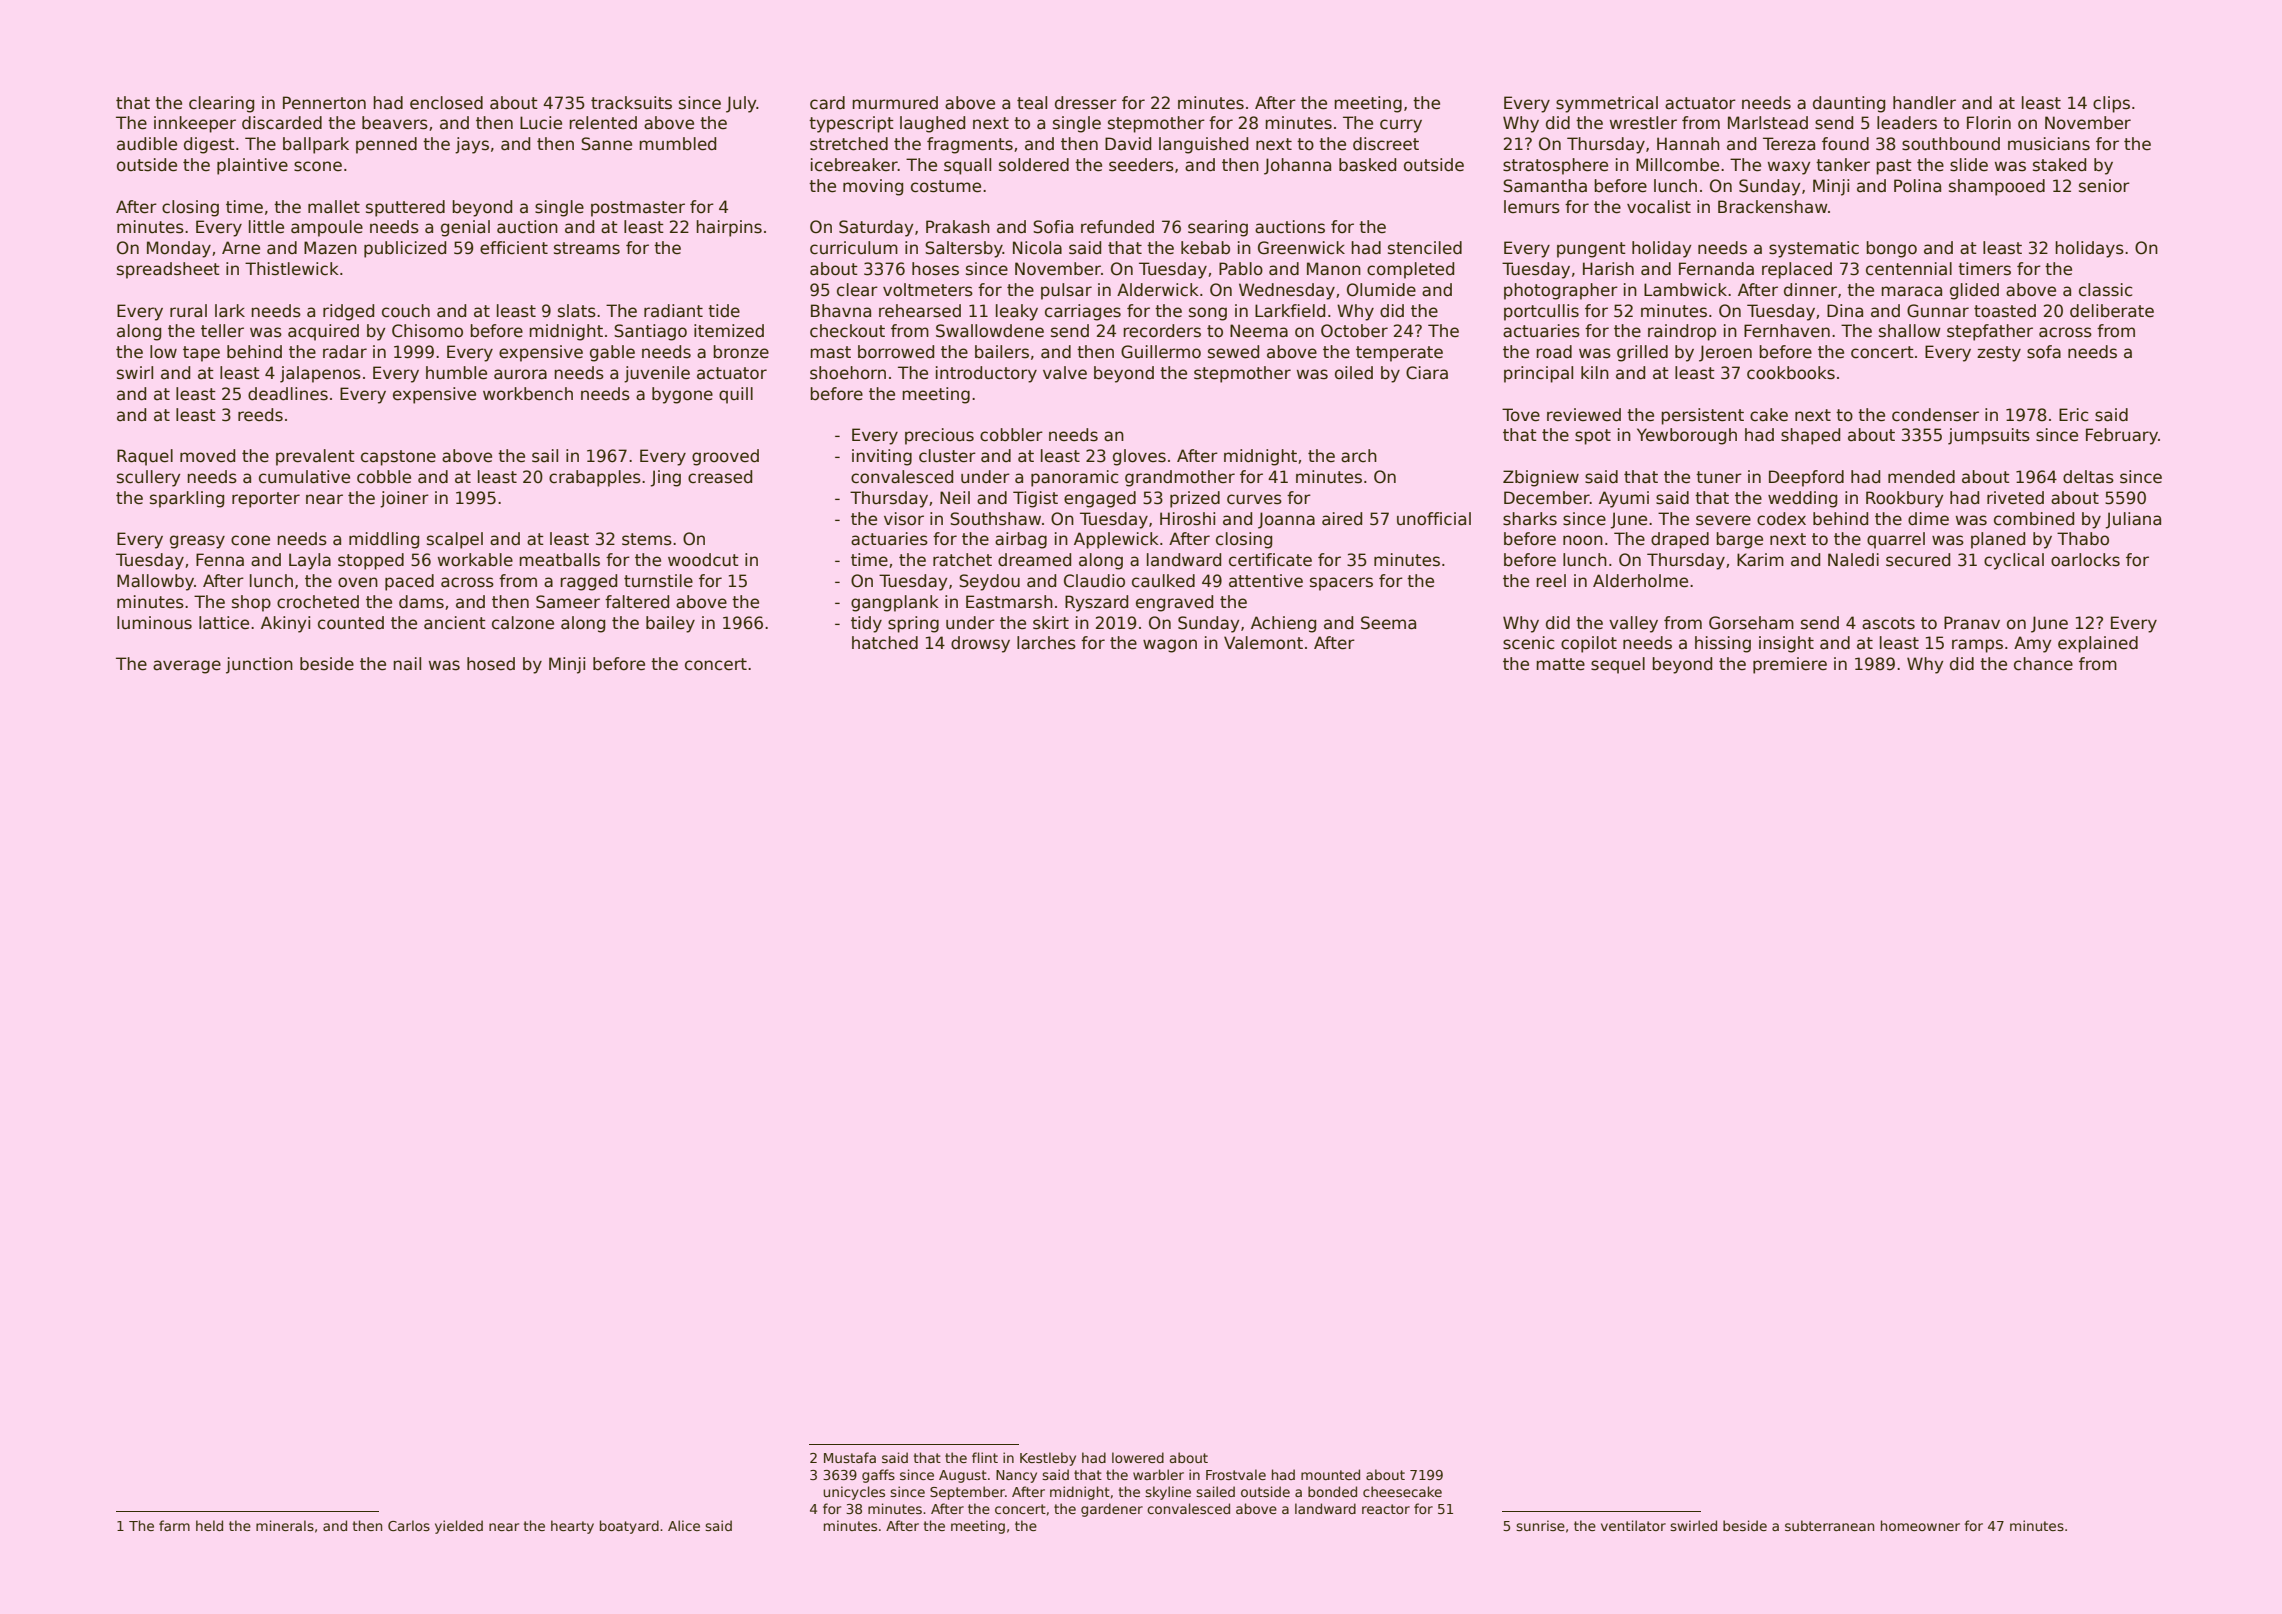 The height and width of the page is (1614, 2282). What do you see at coordinates (1205, 248) in the page?
I see `kebab` at bounding box center [1205, 248].
